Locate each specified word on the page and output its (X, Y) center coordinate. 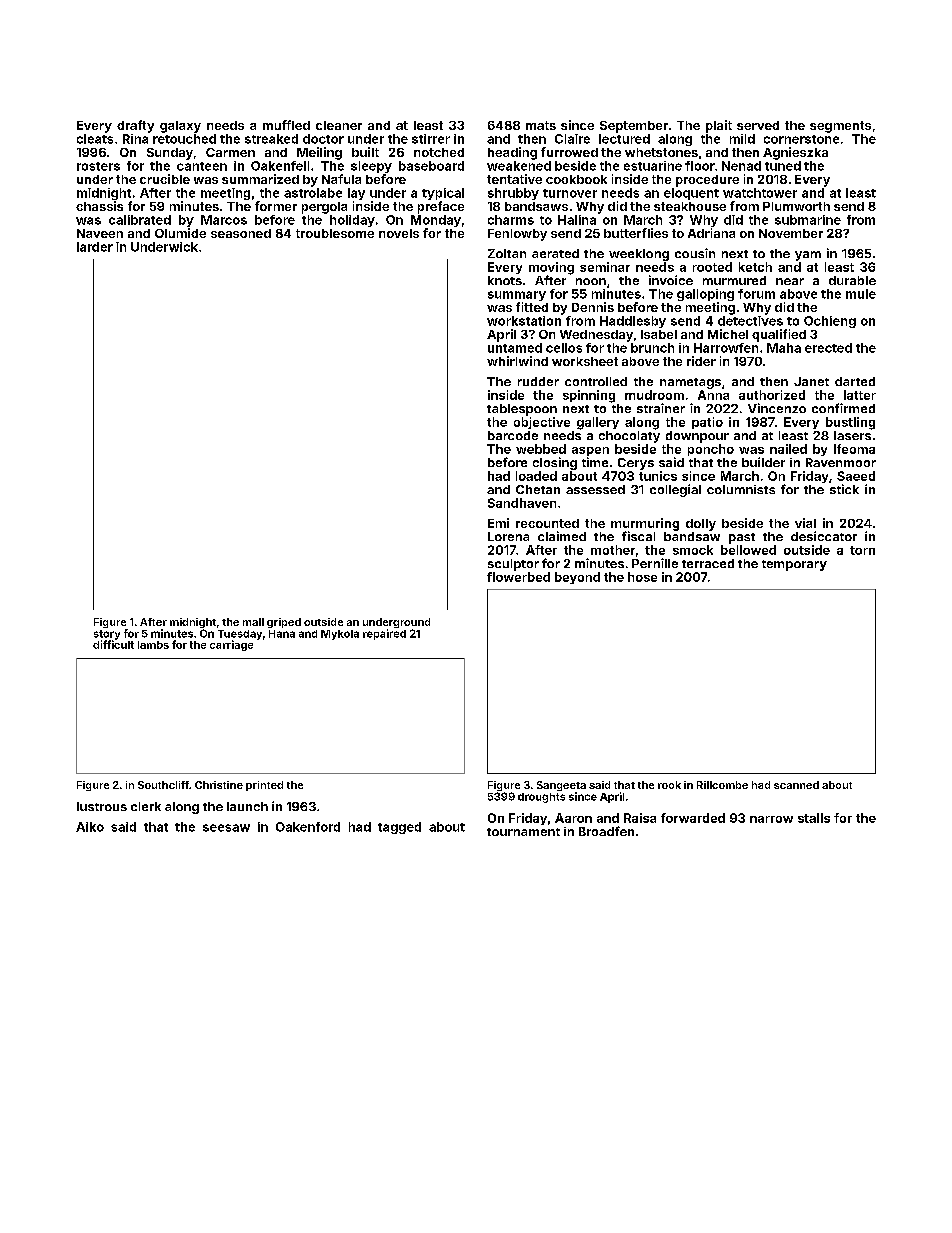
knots (505, 280)
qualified (779, 335)
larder (95, 247)
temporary (794, 565)
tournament (523, 832)
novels (399, 233)
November (791, 233)
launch (247, 806)
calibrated (140, 220)
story (107, 635)
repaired (384, 634)
